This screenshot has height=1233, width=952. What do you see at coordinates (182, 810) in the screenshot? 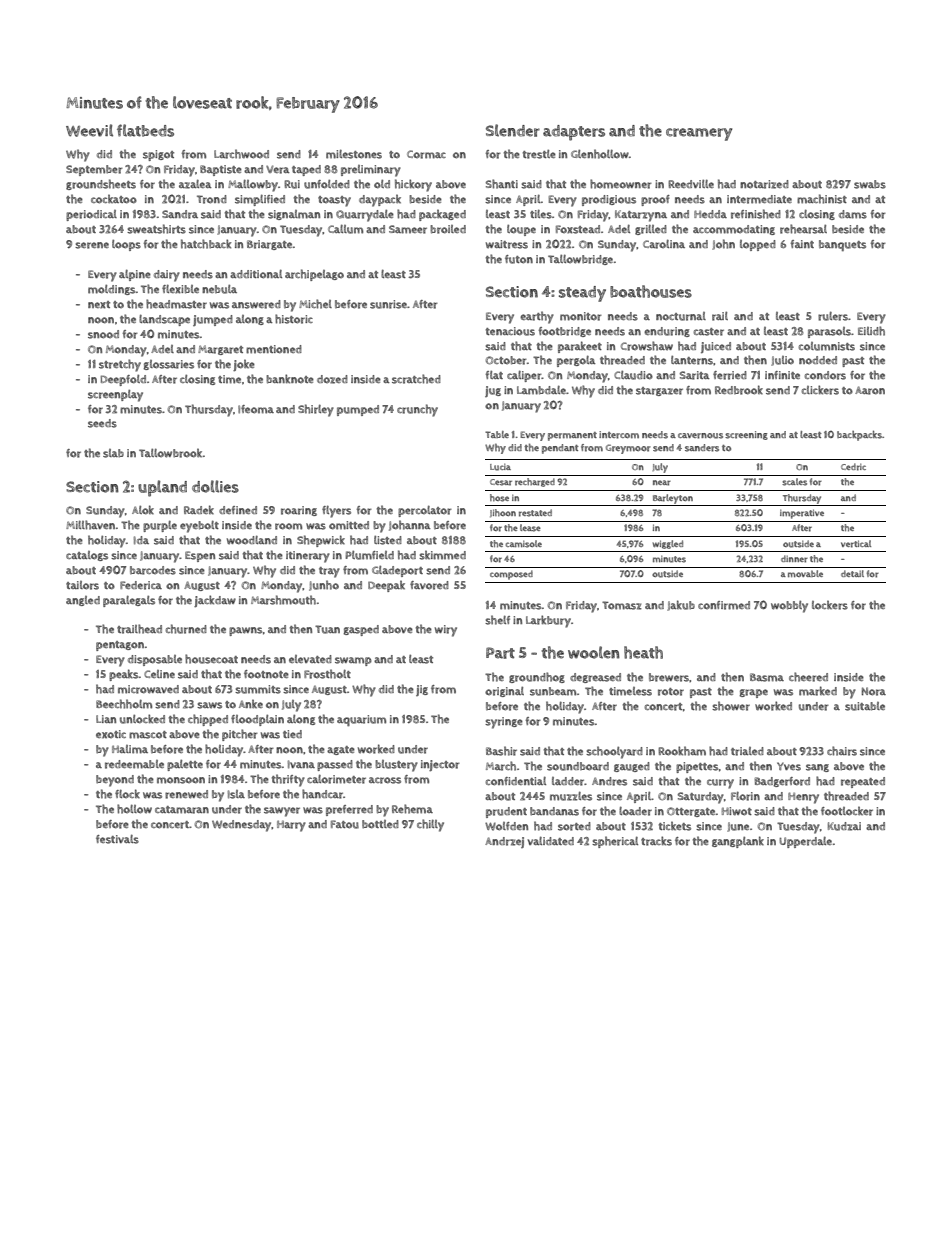
I see `catamaran` at bounding box center [182, 810].
